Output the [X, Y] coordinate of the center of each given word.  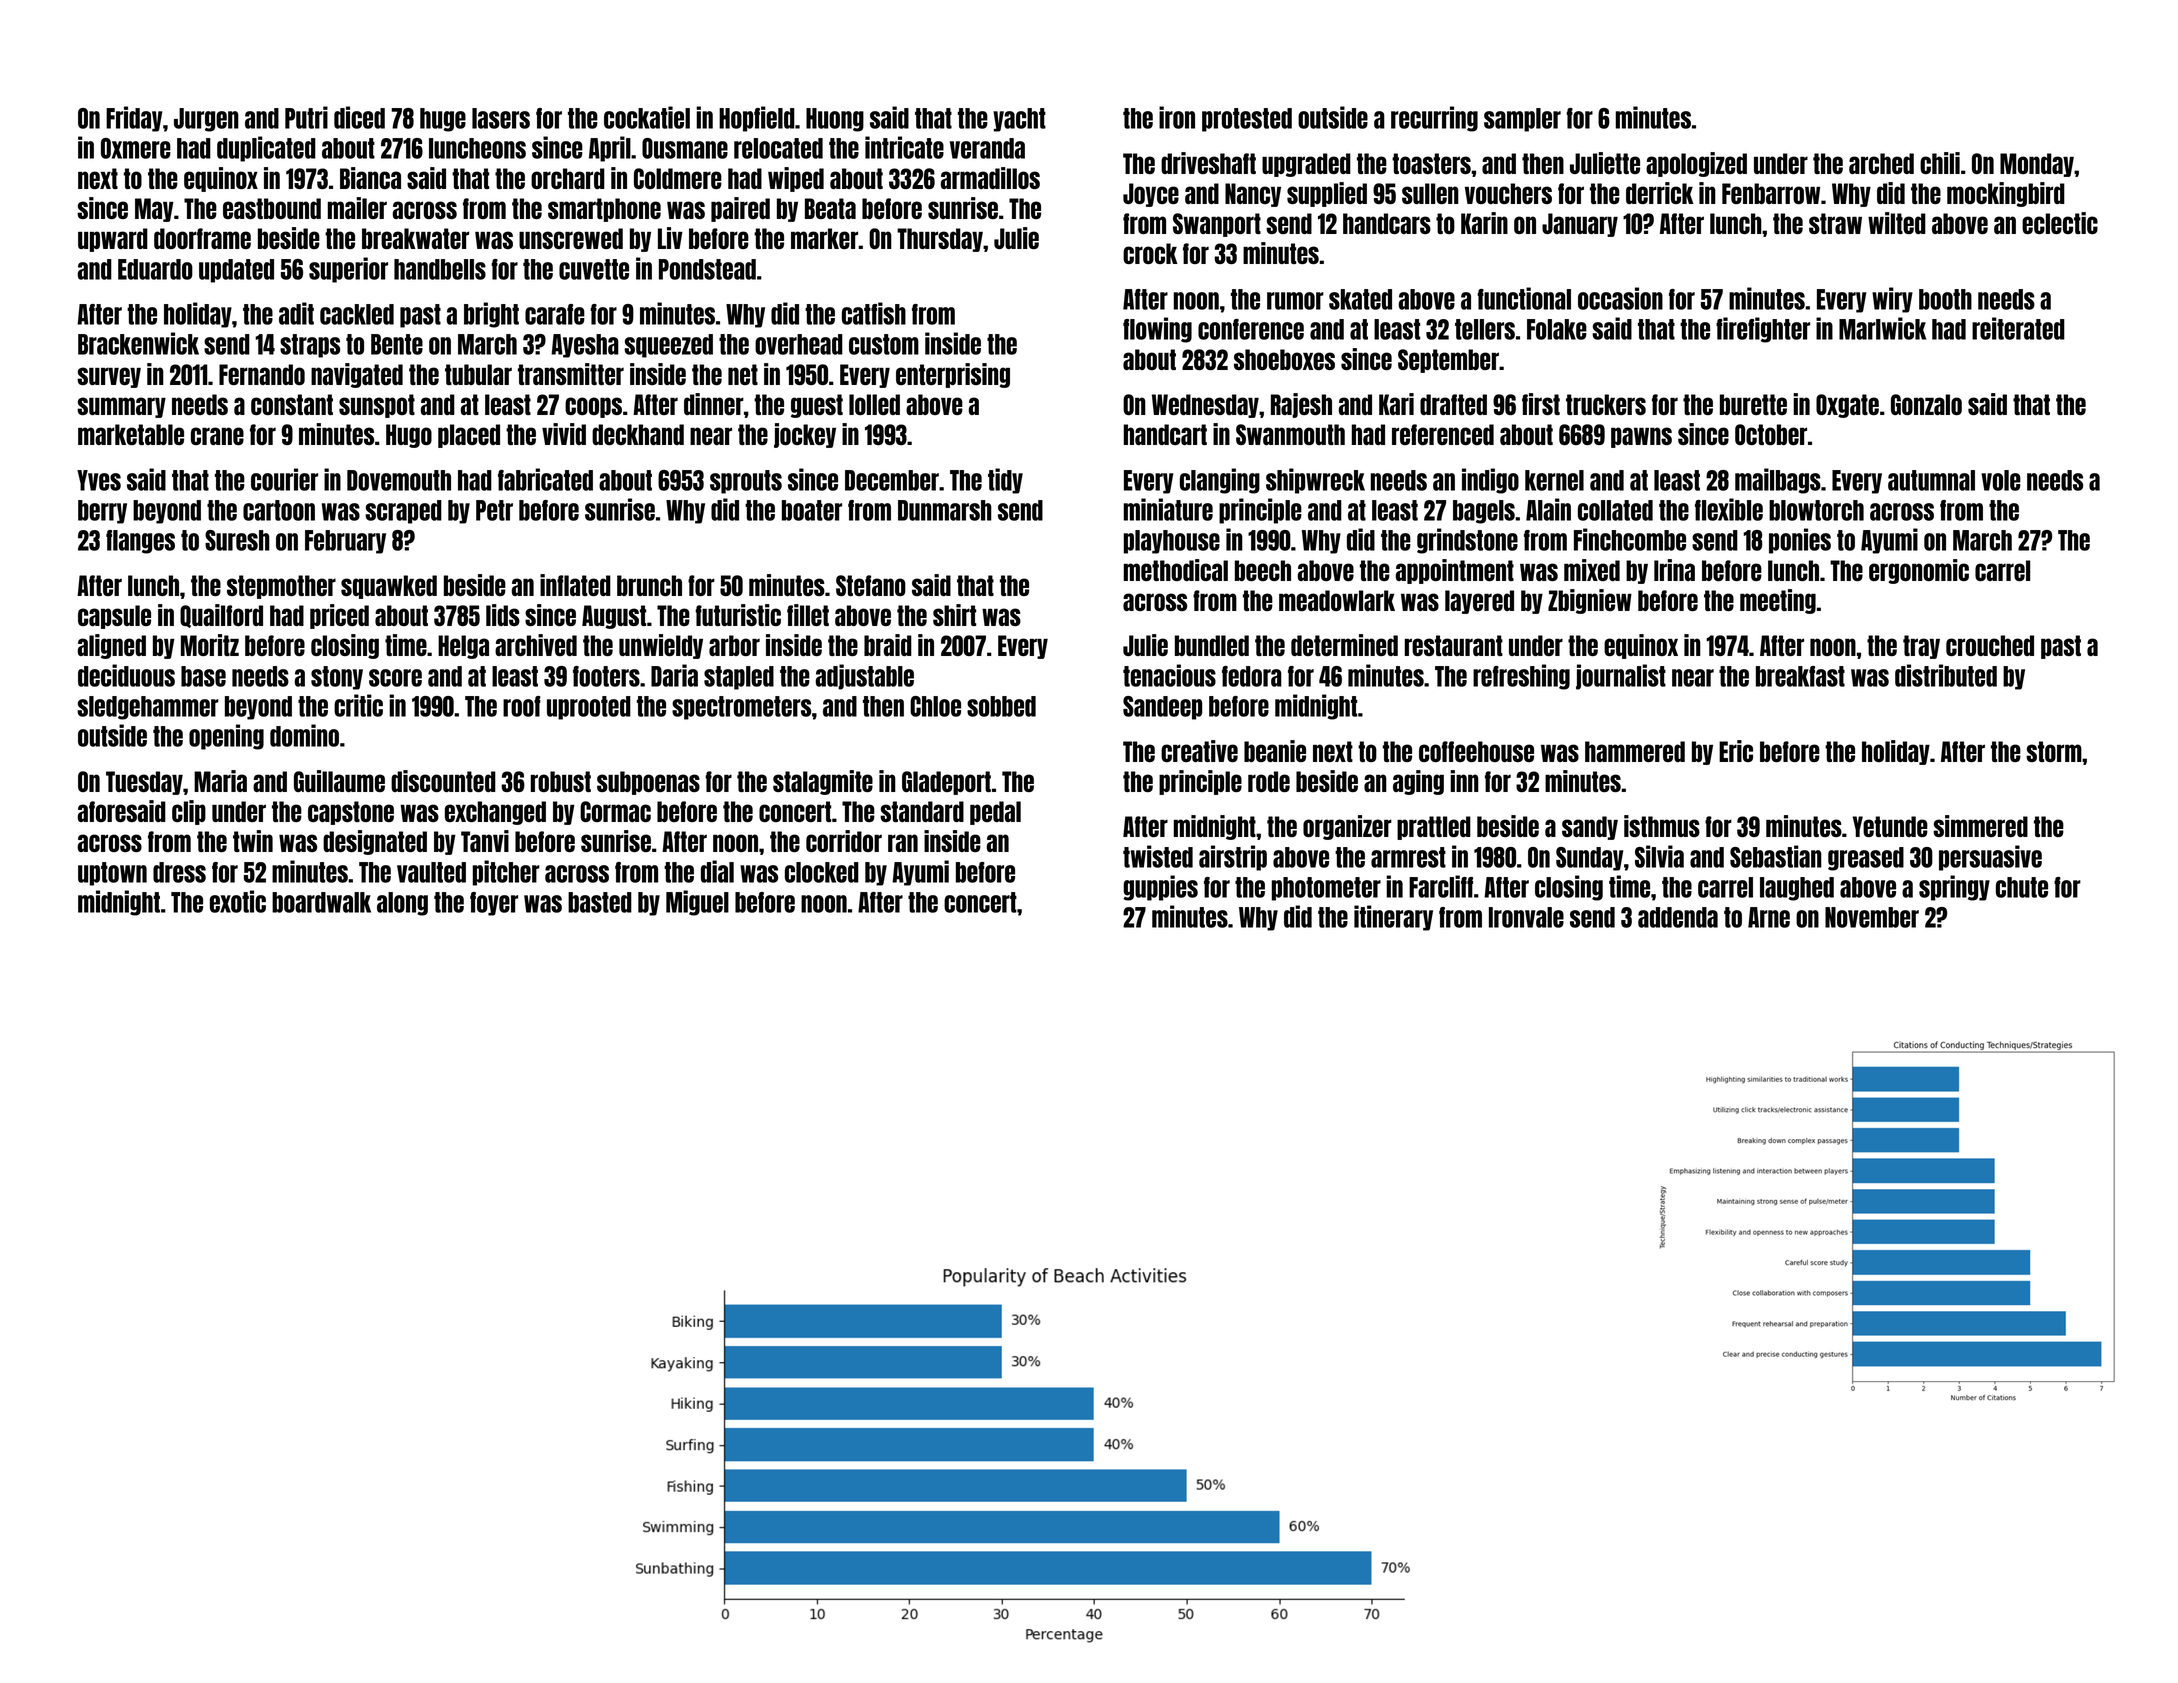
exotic [238, 901]
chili [1940, 163]
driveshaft [1208, 163]
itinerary [1393, 918]
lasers [501, 118]
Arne [1769, 917]
